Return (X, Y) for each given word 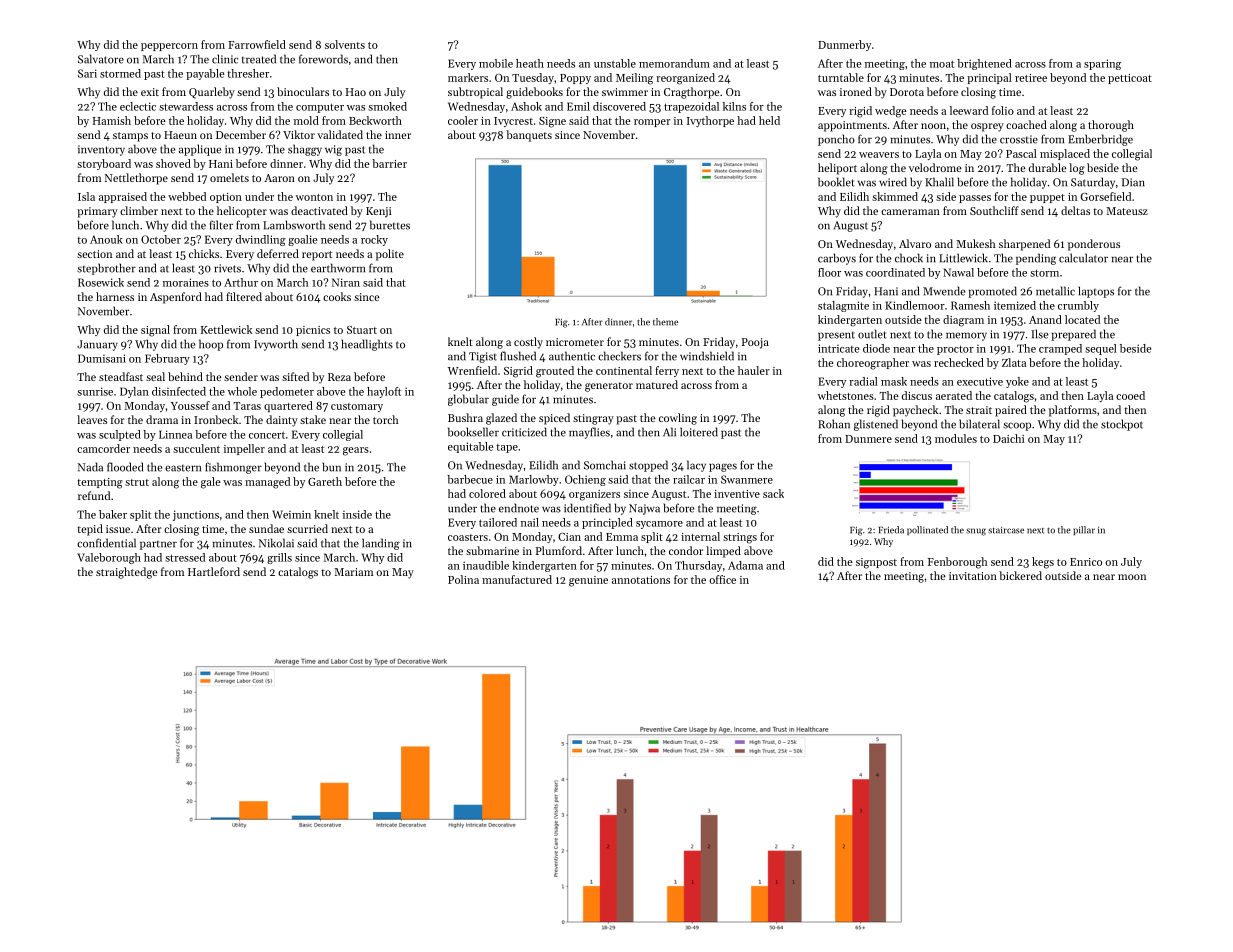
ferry (667, 371)
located (1082, 319)
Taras (247, 406)
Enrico (1086, 562)
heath (530, 63)
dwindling (261, 240)
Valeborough (109, 558)
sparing (1102, 64)
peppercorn (169, 47)
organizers (594, 495)
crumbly (1078, 306)
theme (665, 322)
